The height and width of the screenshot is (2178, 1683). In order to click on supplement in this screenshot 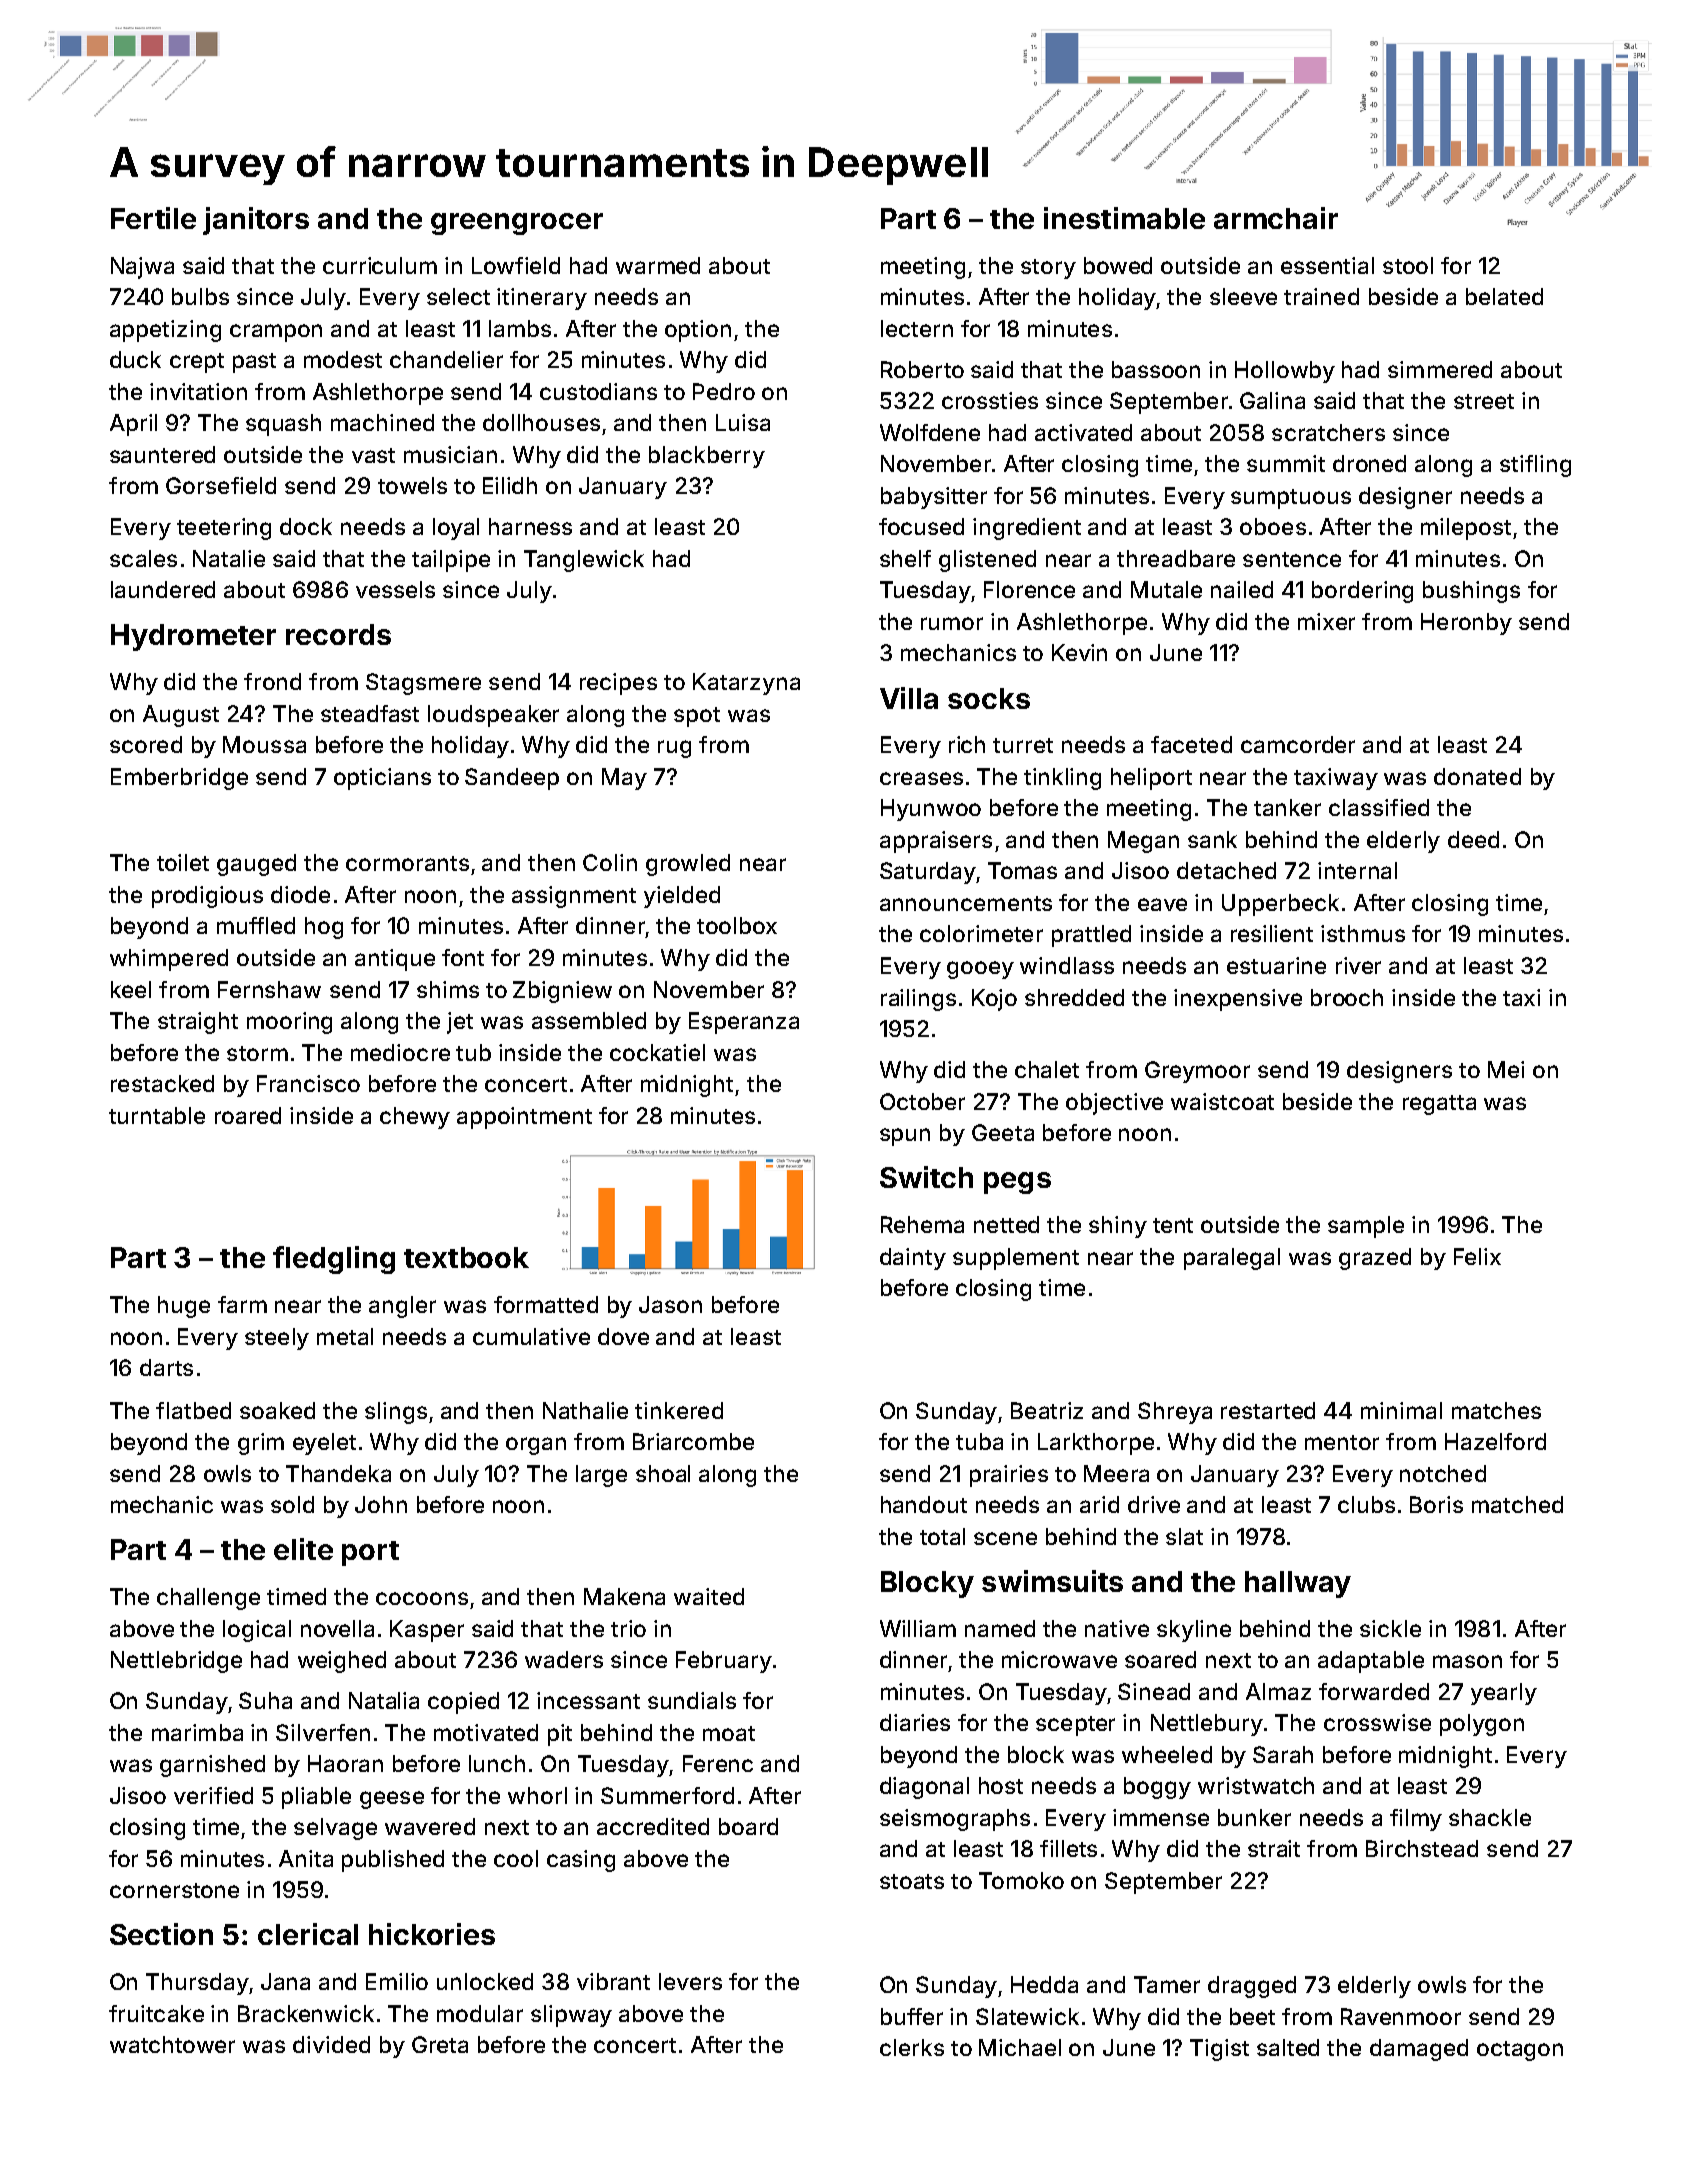, I will do `click(1016, 1259)`.
